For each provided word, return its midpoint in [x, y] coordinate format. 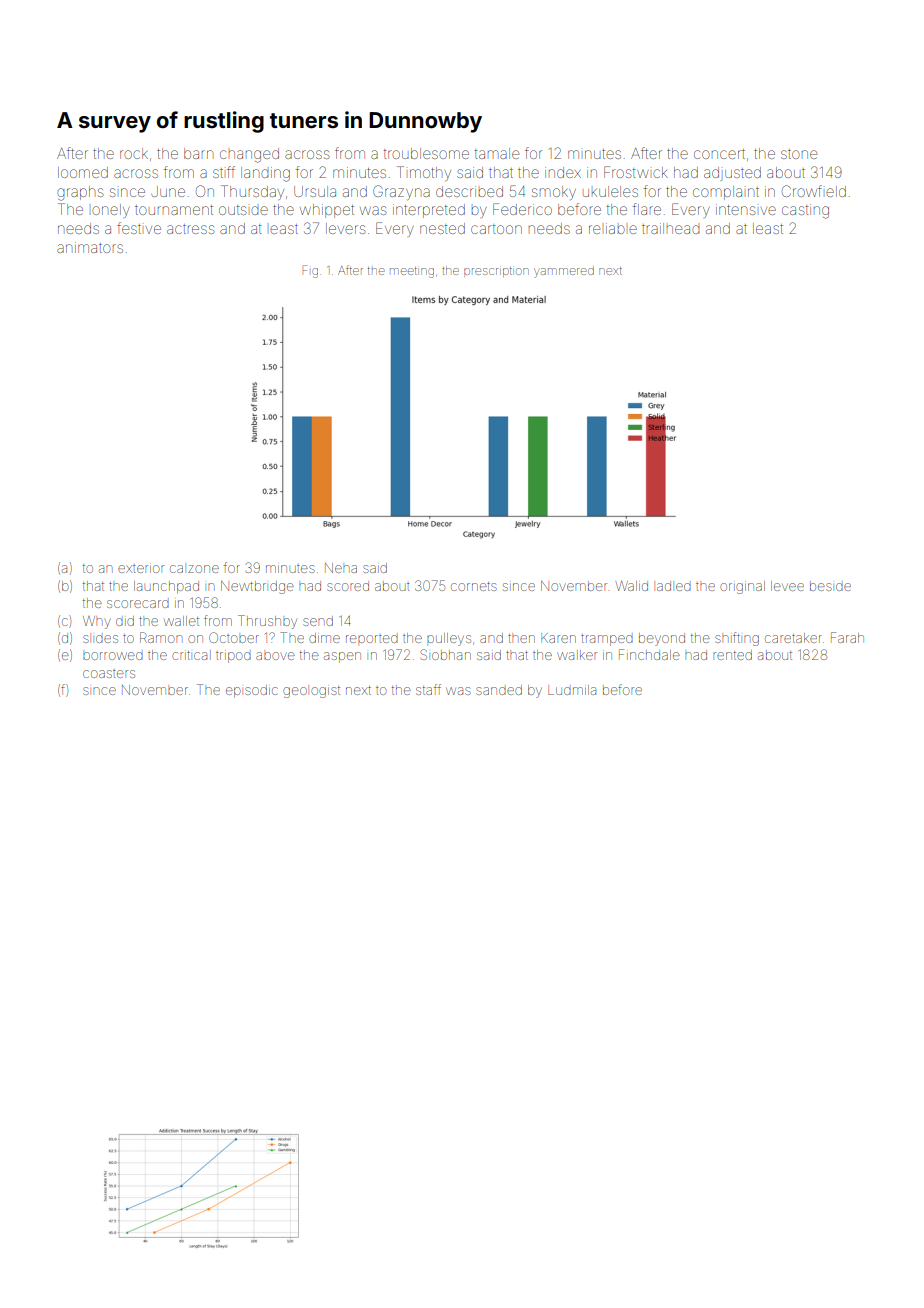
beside [830, 586]
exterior [141, 569]
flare [647, 209]
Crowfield [814, 191]
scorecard [138, 604]
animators [90, 247]
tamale [497, 153]
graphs [80, 193]
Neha [341, 568]
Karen [558, 638]
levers [345, 228]
